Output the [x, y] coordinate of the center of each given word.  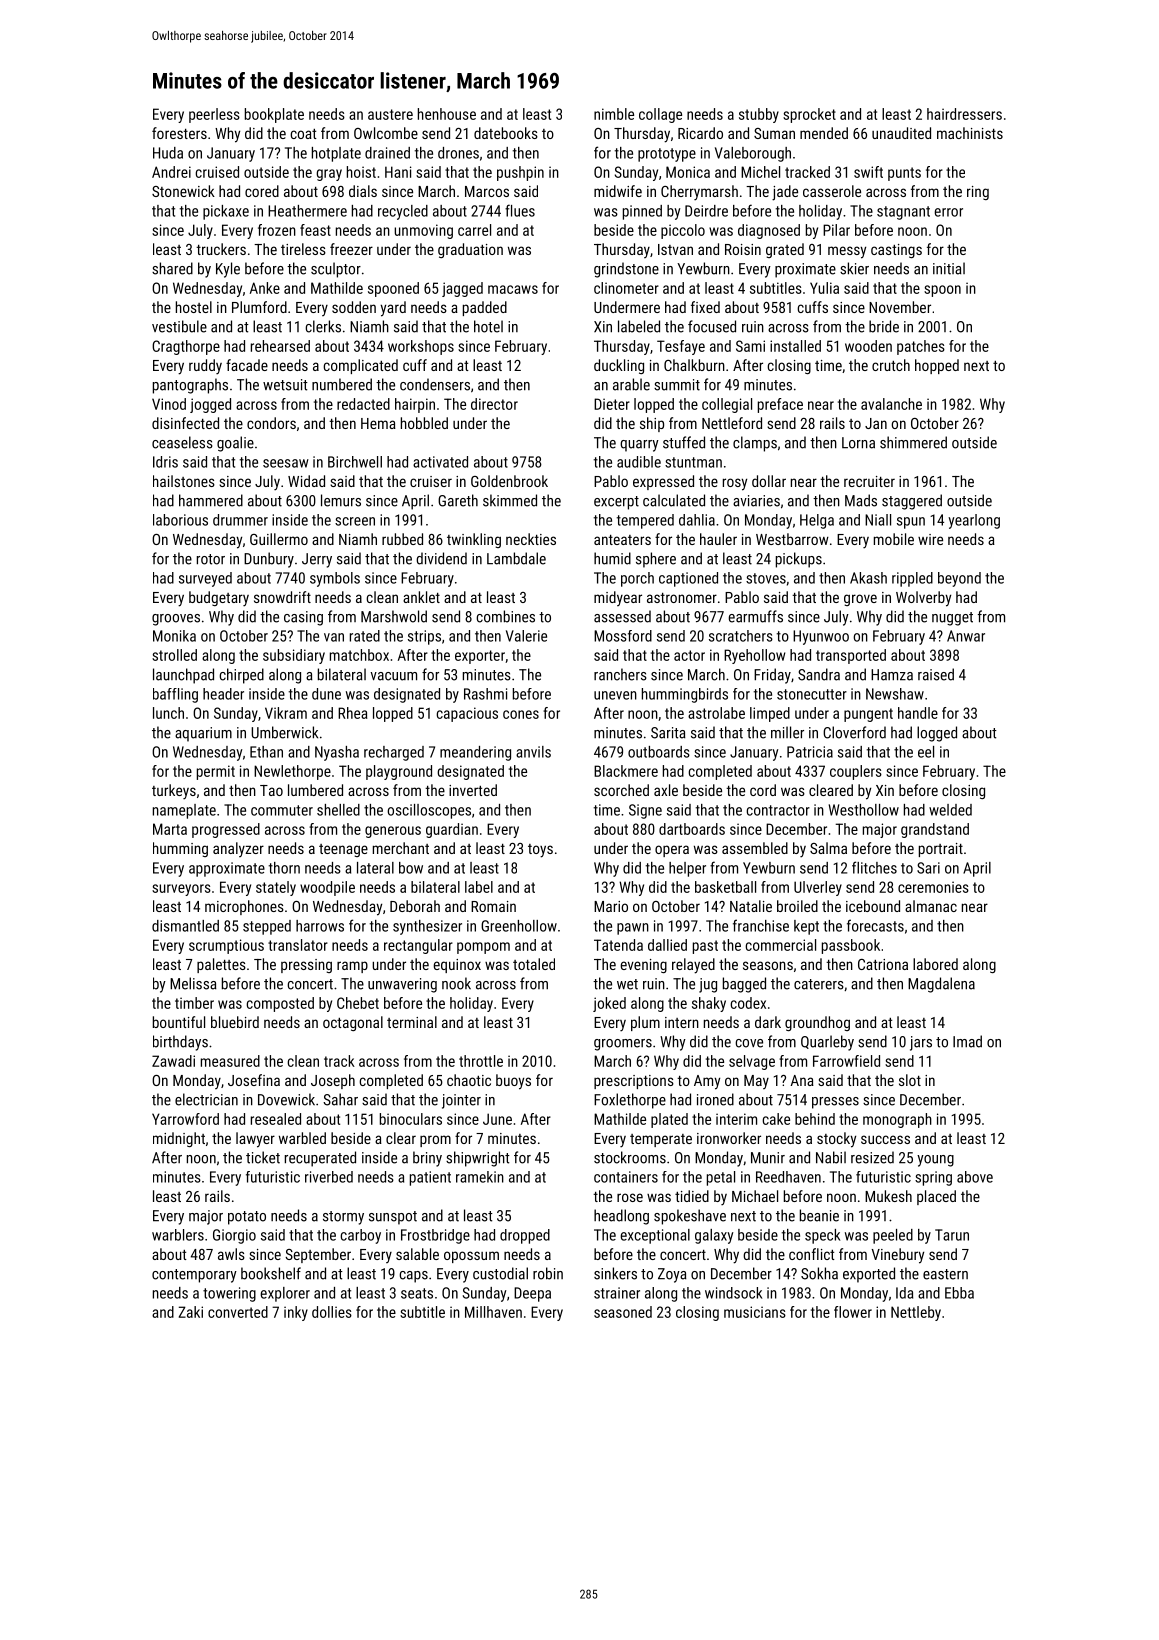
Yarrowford [185, 1119]
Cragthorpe [186, 347]
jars [921, 1043]
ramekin [480, 1177]
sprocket [809, 115]
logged [937, 734]
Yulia [824, 288]
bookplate [274, 115]
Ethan [266, 752]
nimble [614, 114]
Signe [645, 811]
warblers [178, 1235]
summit [677, 385]
